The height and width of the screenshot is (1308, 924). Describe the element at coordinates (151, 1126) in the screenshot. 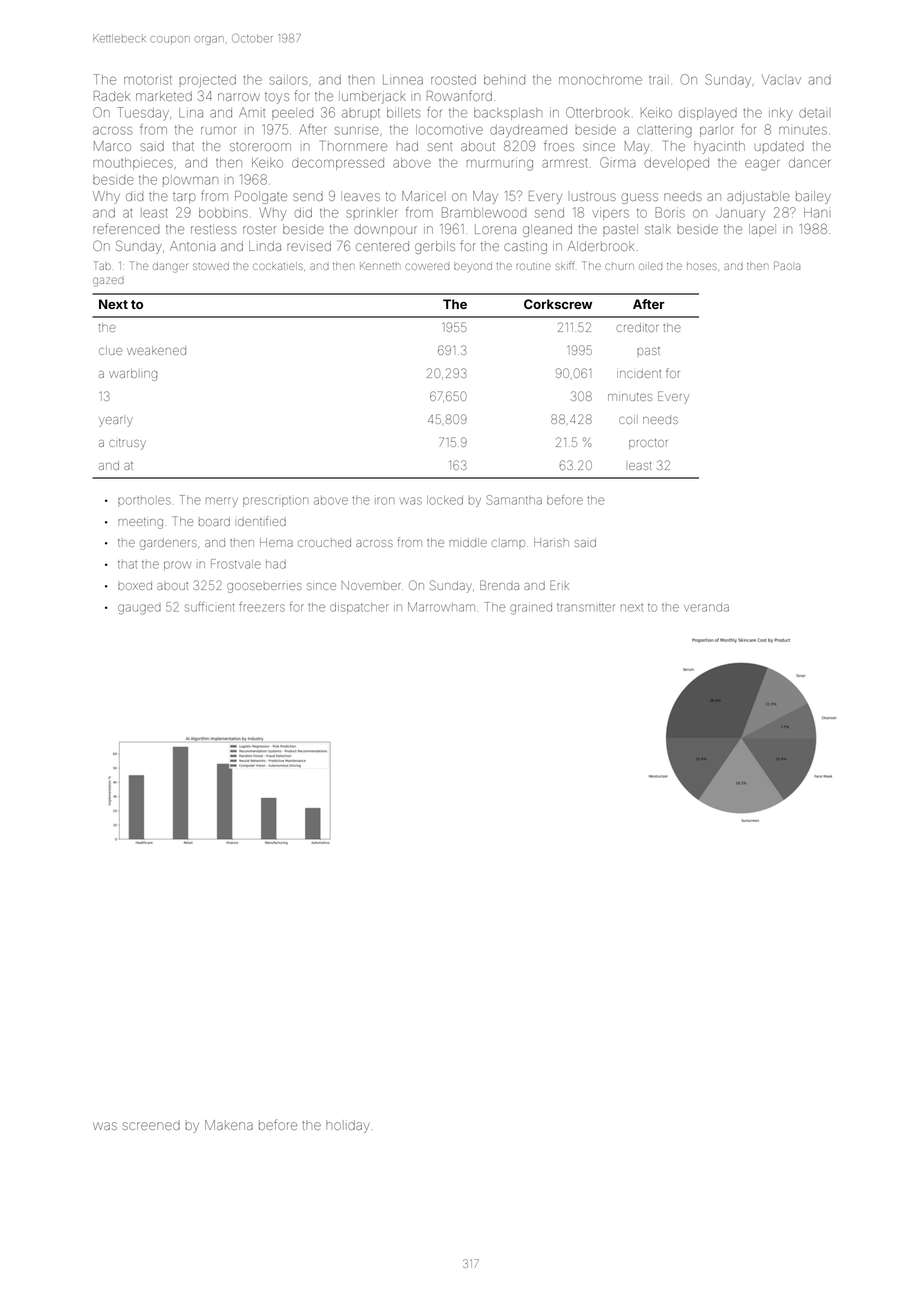

I see `screened` at that location.
